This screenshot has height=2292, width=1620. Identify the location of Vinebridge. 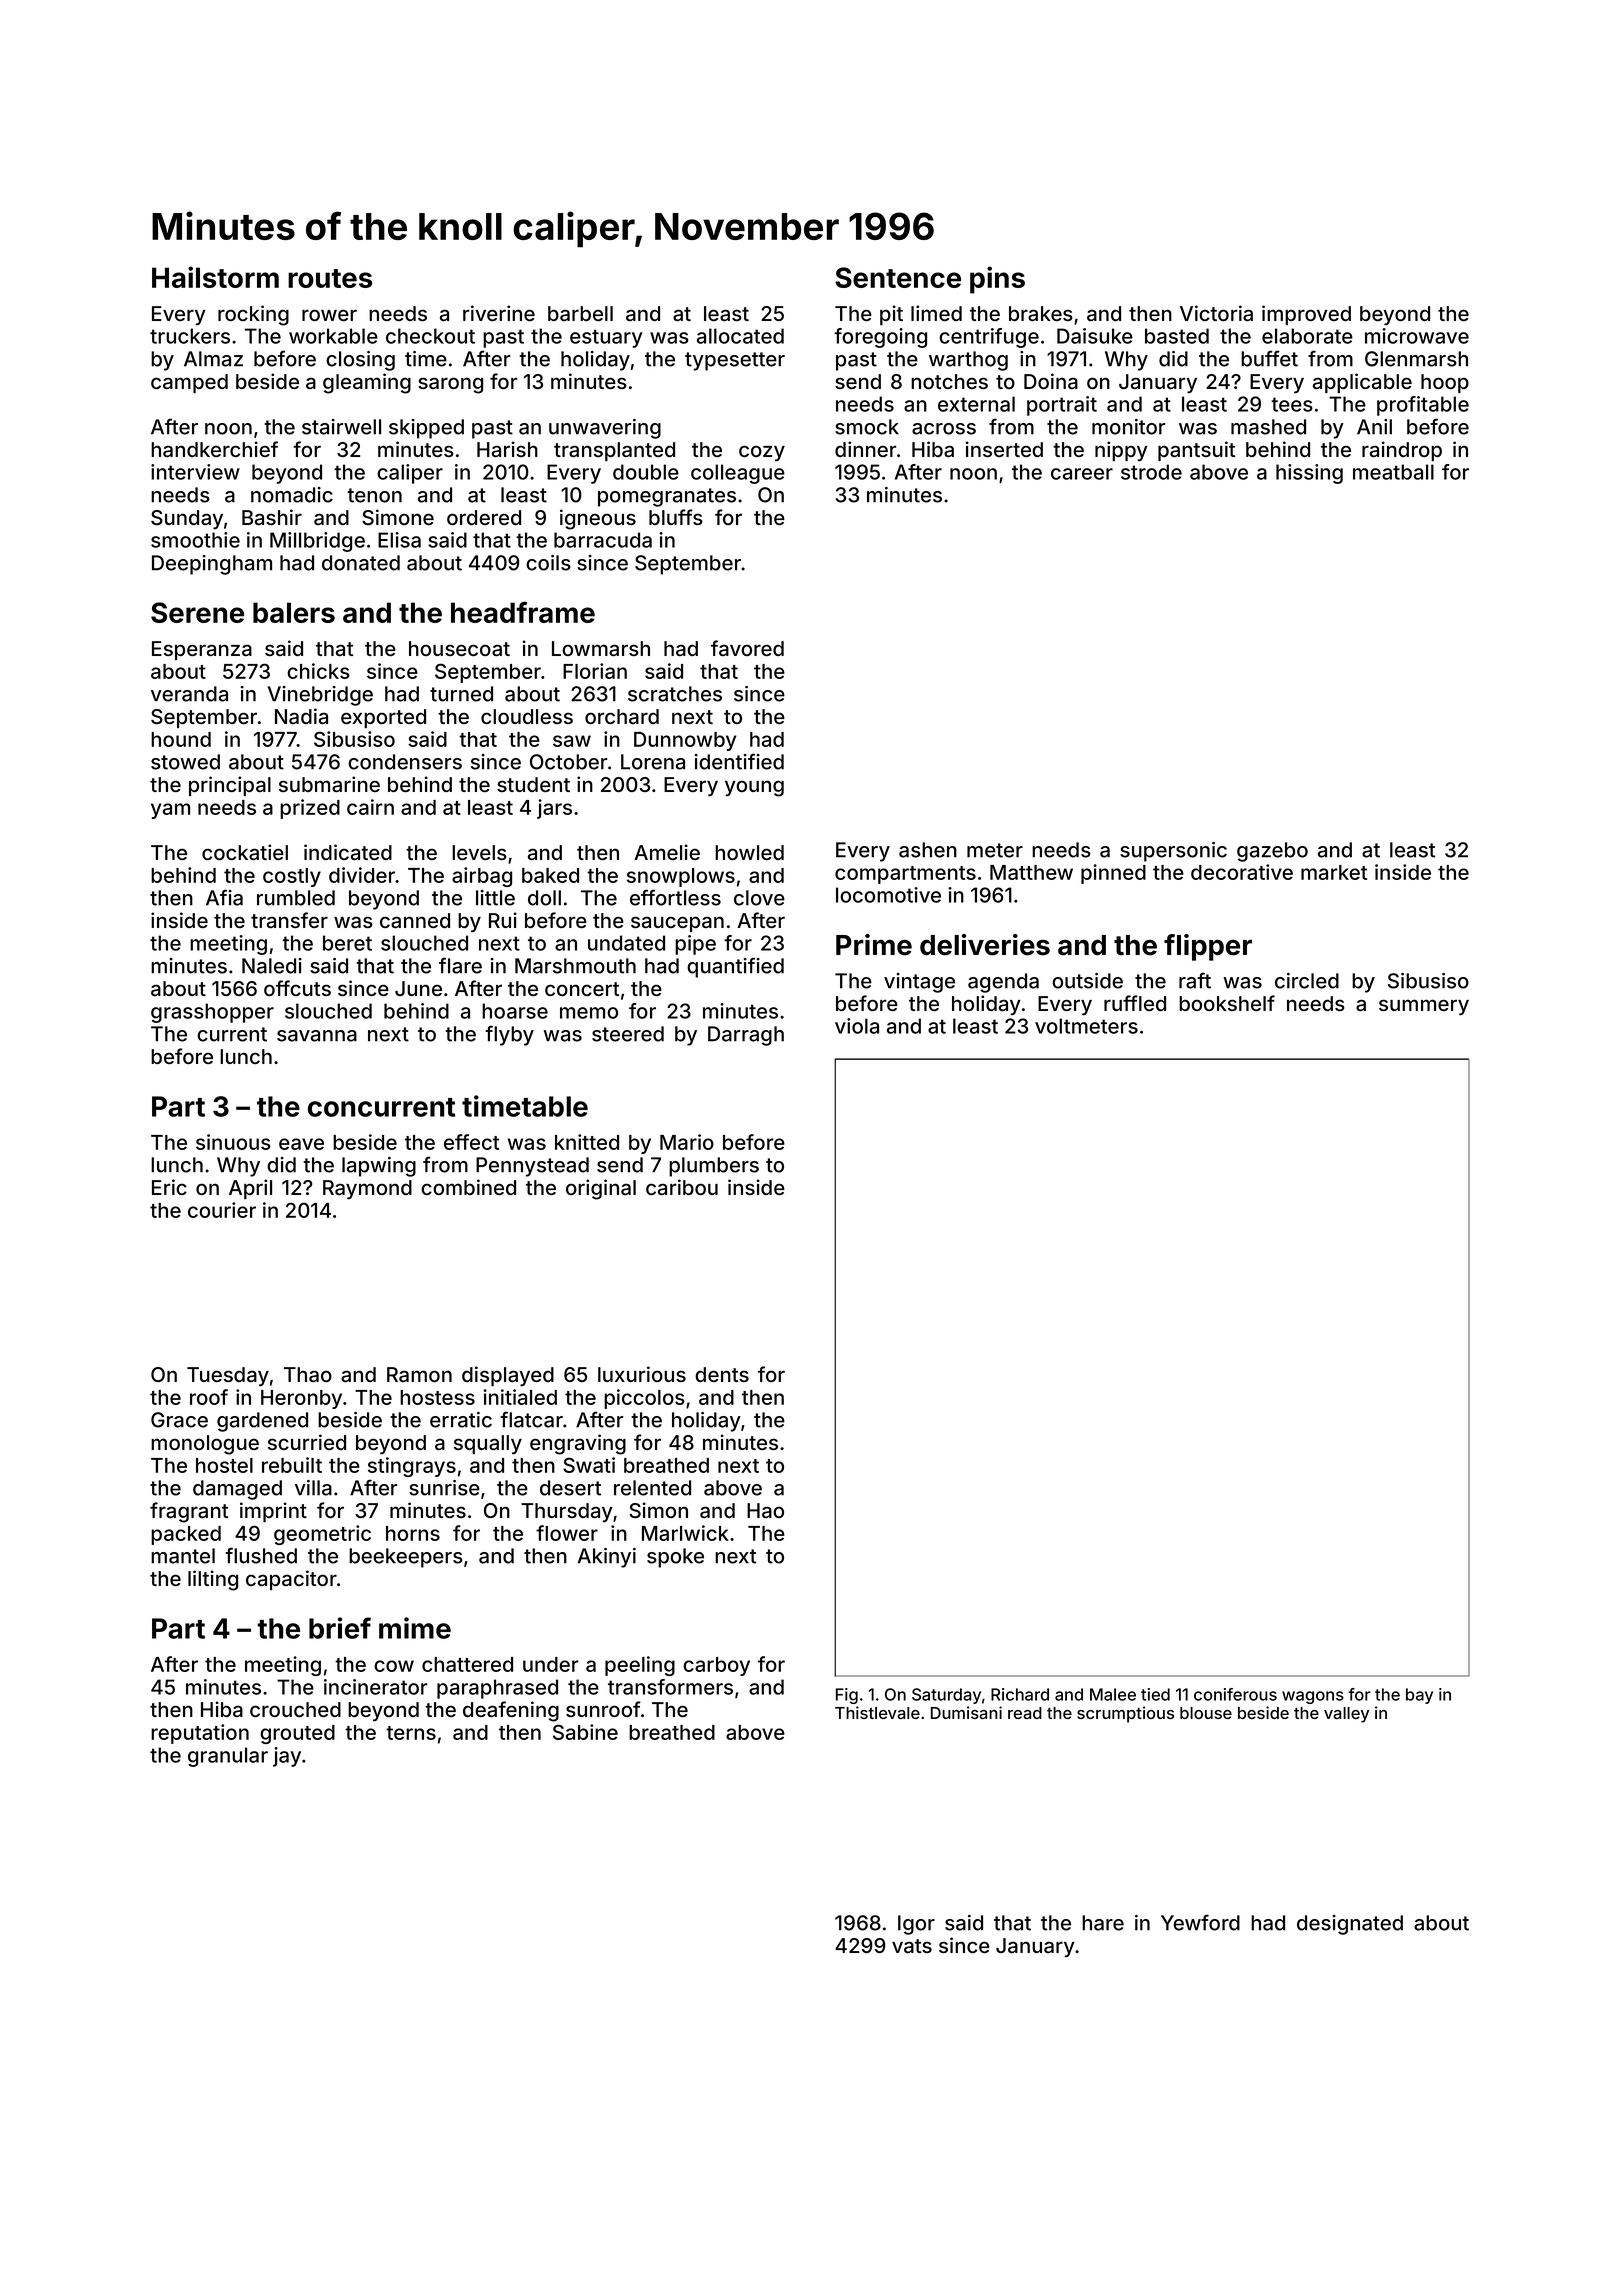
(320, 696).
